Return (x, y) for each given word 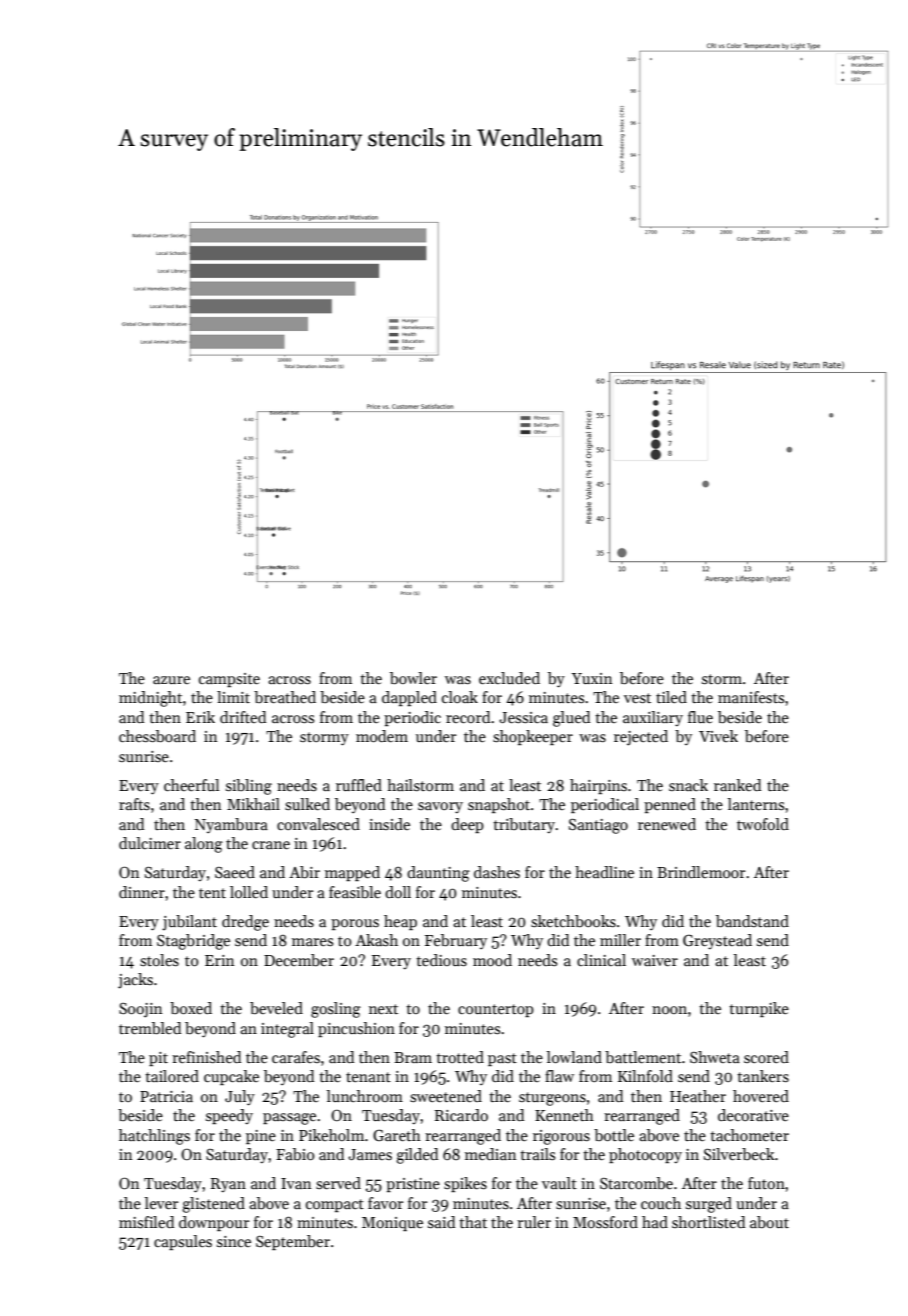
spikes (465, 1184)
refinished (206, 1057)
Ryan (228, 1185)
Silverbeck (739, 1154)
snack (688, 785)
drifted (243, 717)
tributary (524, 825)
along (204, 845)
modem (382, 736)
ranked (737, 785)
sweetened (446, 1096)
